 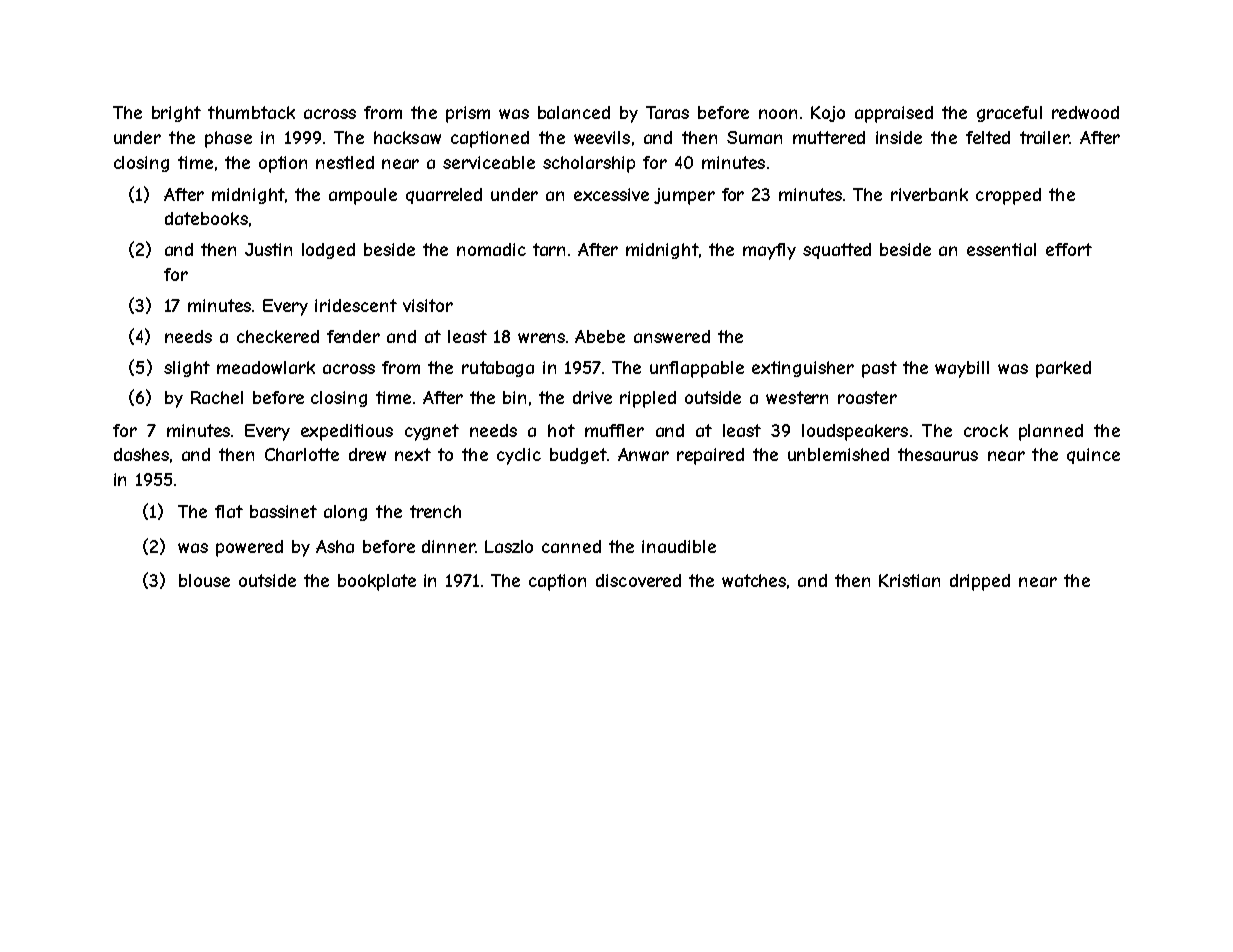 What do you see at coordinates (1093, 456) in the screenshot?
I see `quince` at bounding box center [1093, 456].
